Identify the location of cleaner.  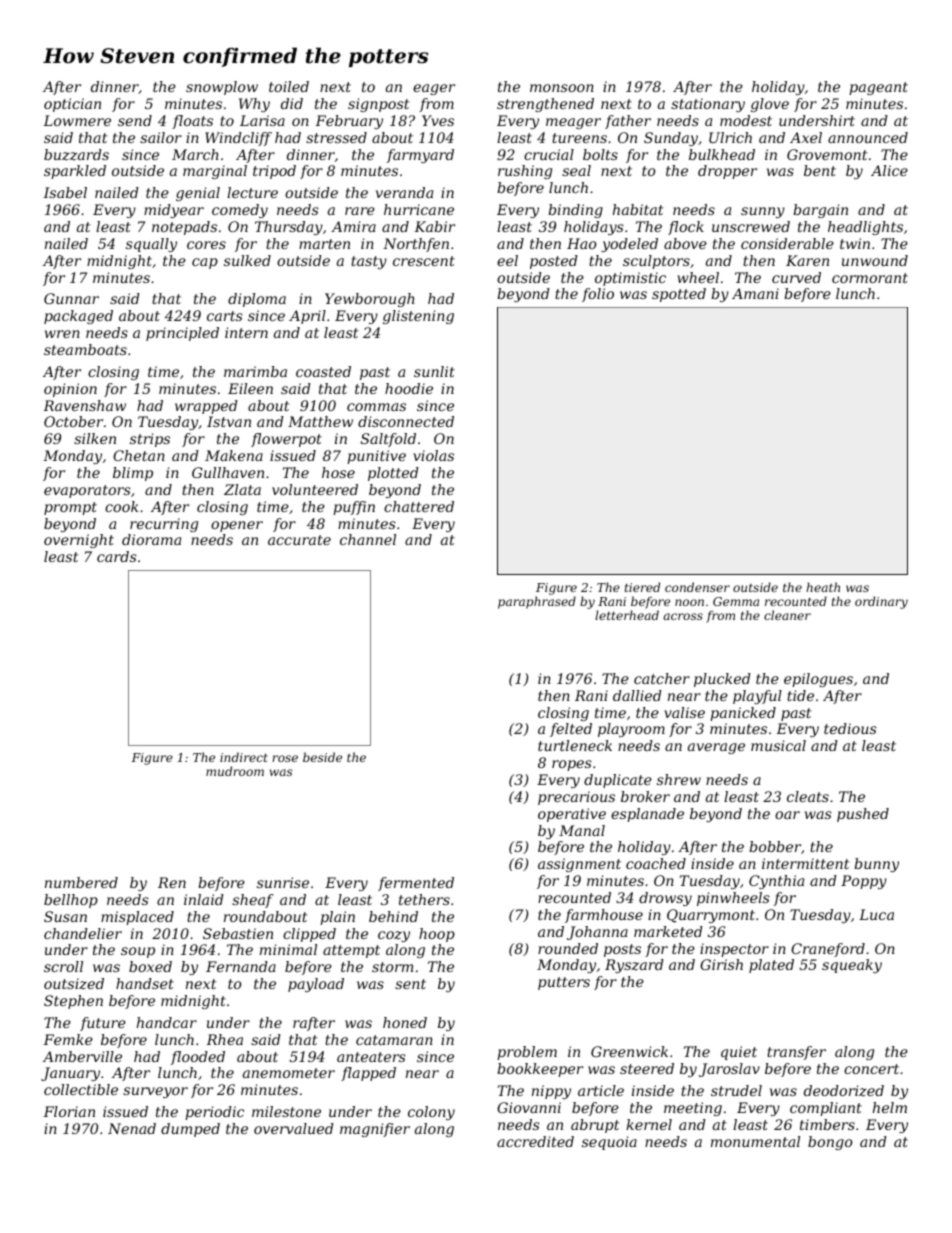
(787, 615).
